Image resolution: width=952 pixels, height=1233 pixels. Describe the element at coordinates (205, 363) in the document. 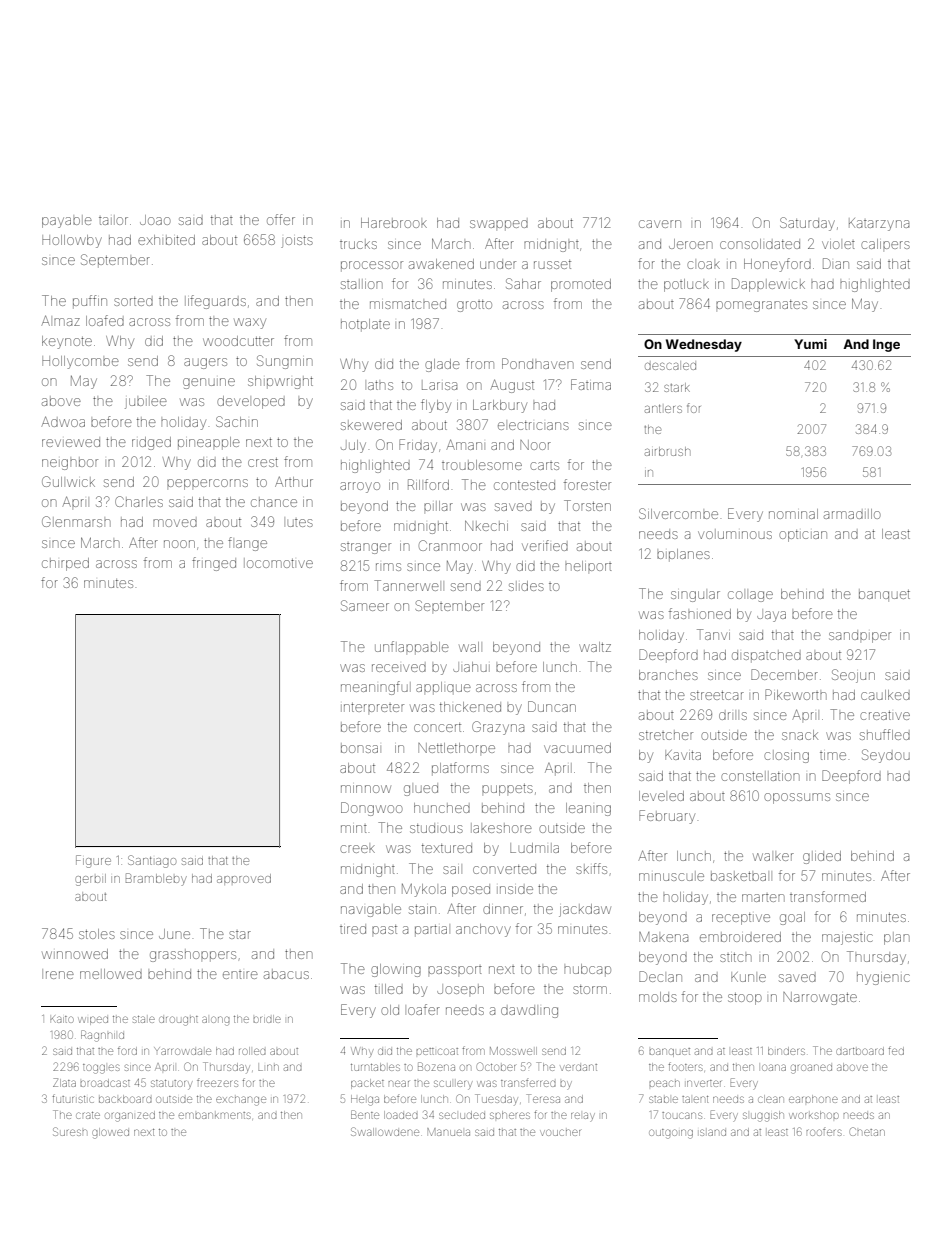

I see `augers` at that location.
